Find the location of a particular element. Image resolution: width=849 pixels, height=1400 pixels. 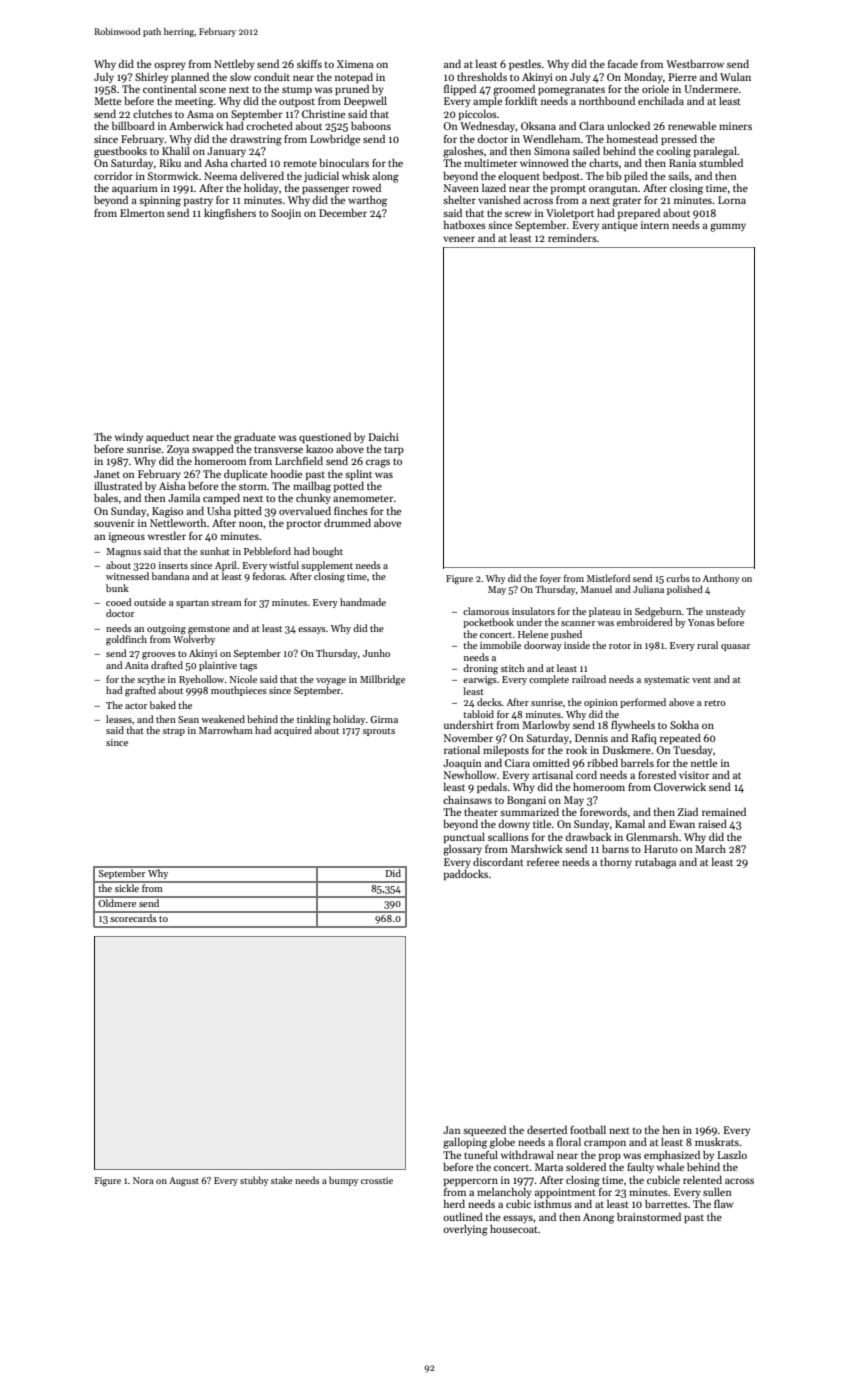

Helene is located at coordinates (533, 634).
